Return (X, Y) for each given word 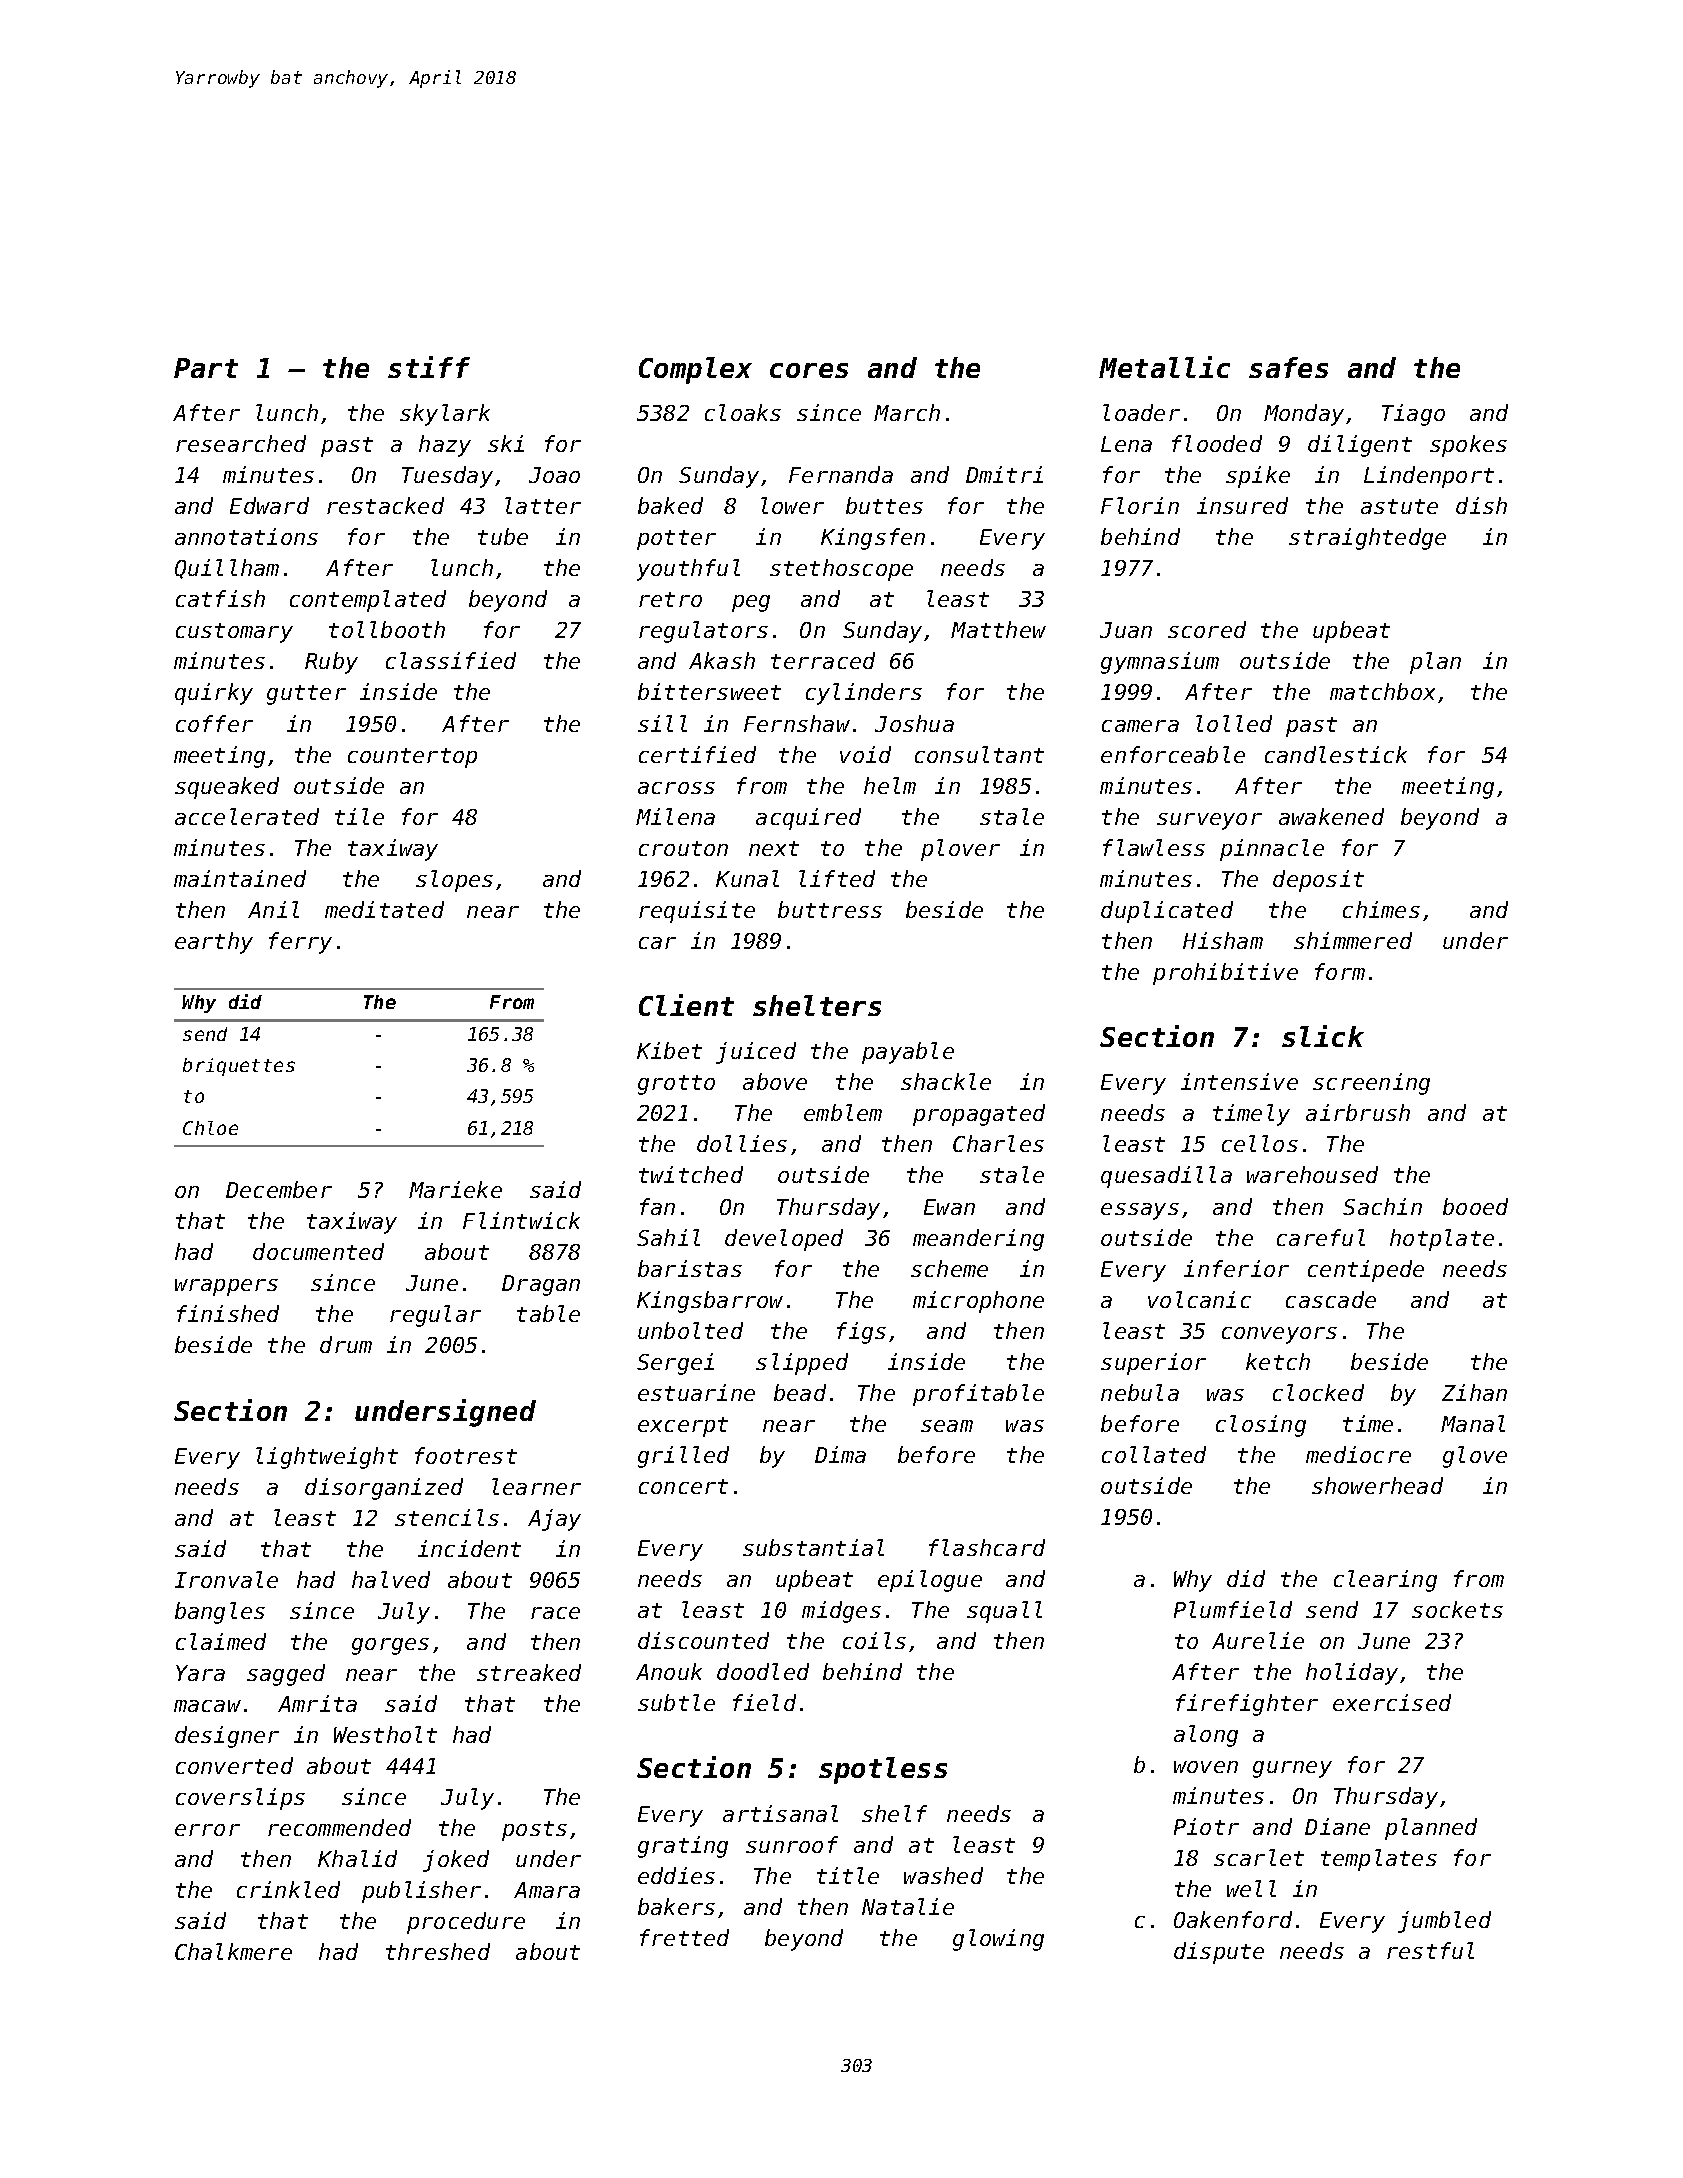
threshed (438, 1951)
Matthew (998, 629)
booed (1475, 1206)
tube (503, 536)
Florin (1140, 505)
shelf (894, 1813)
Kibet (669, 1050)
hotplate (1442, 1240)
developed (784, 1240)
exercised (1392, 1702)
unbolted (690, 1330)
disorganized (384, 1489)
